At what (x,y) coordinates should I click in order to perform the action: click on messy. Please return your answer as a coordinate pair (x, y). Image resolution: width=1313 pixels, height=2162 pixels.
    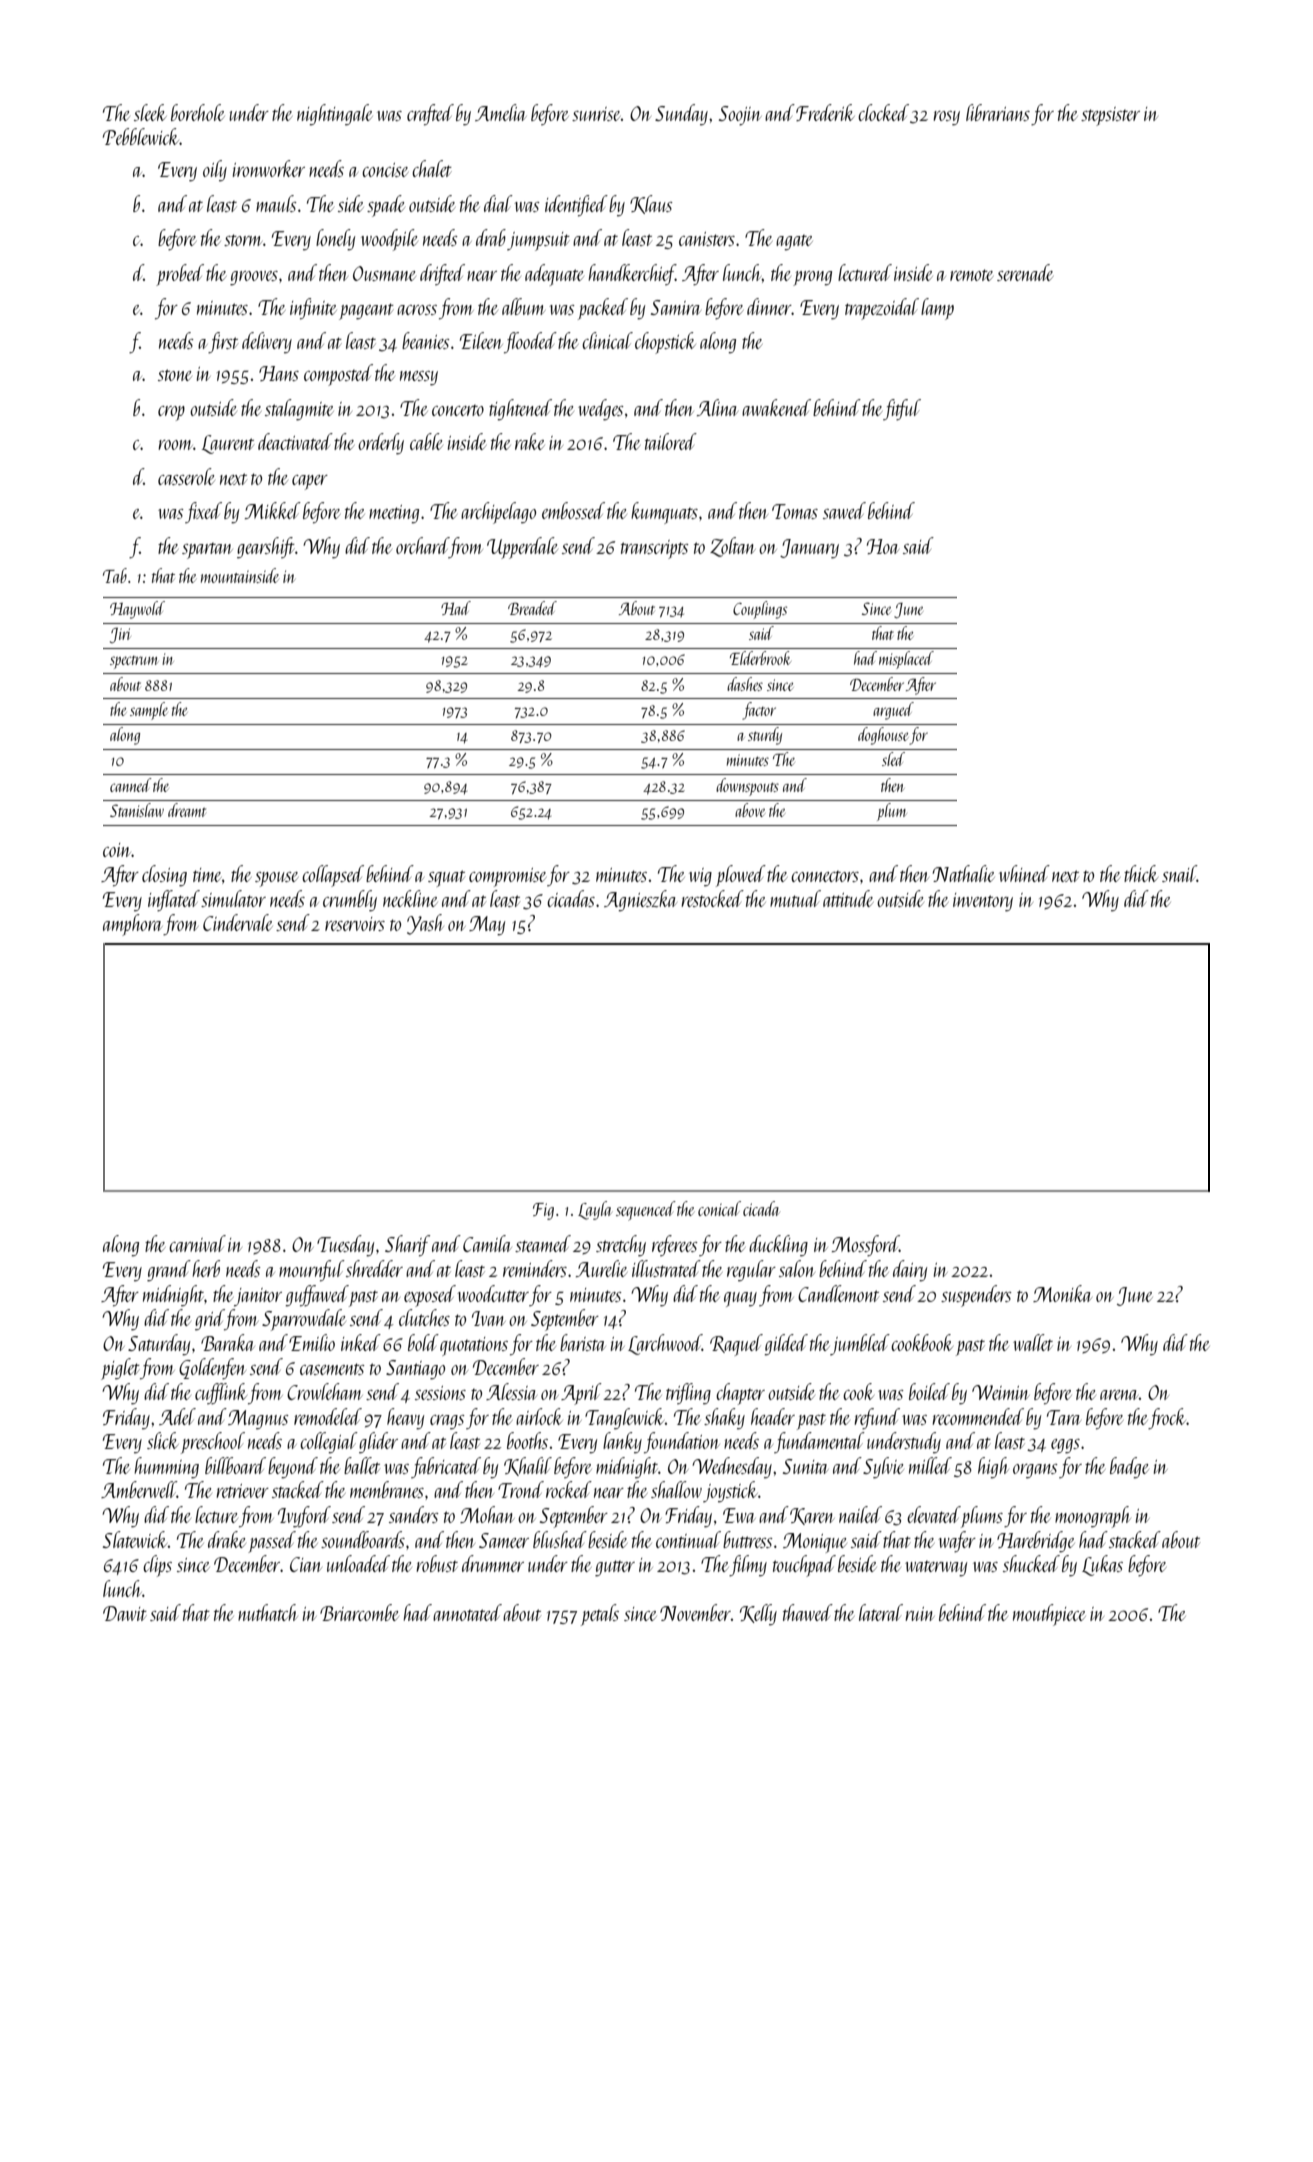
    Looking at the image, I should click on (419, 378).
